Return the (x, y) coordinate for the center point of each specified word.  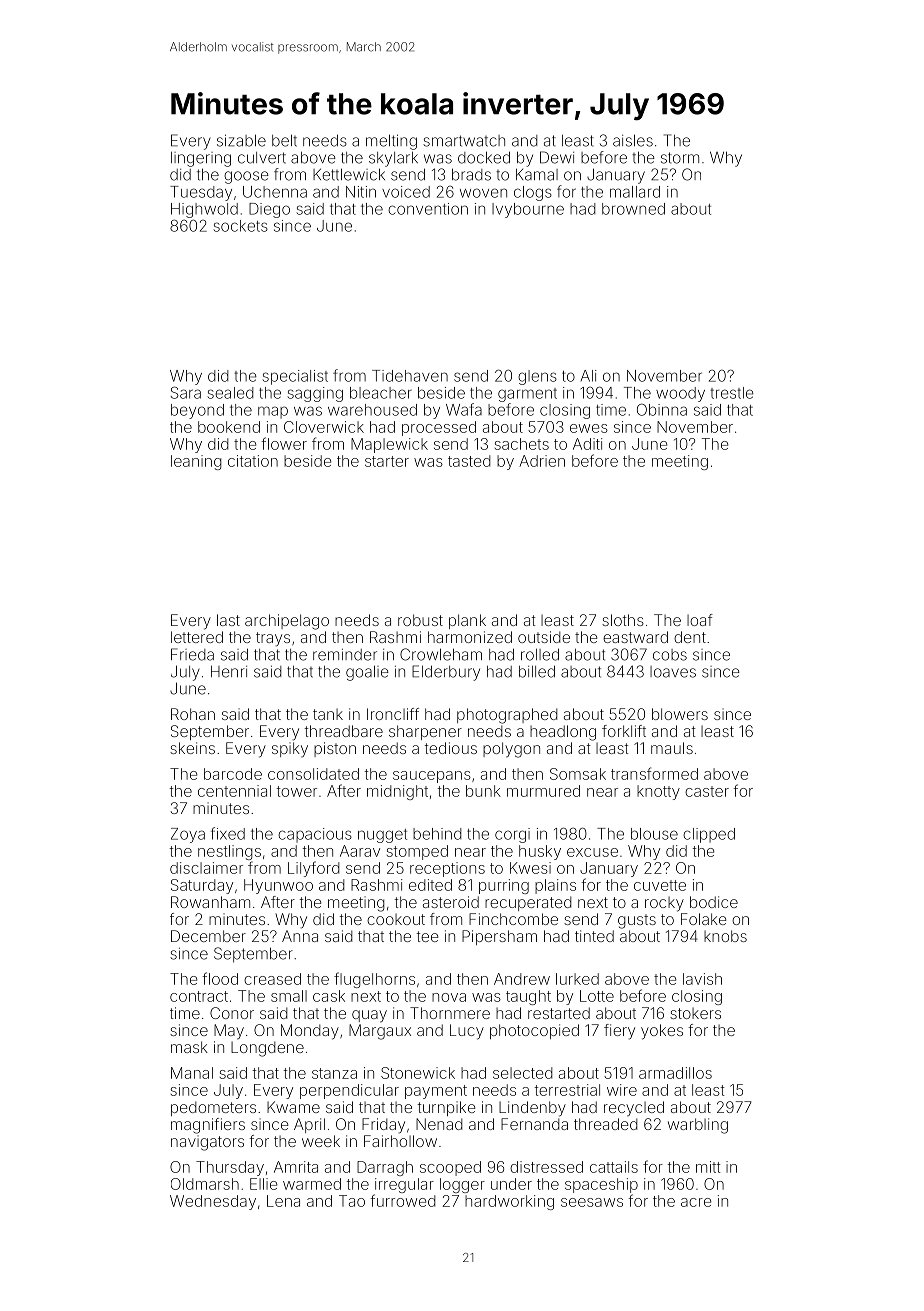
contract (199, 996)
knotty (658, 792)
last (228, 620)
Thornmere (450, 1013)
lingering (201, 159)
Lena (283, 1201)
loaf (700, 620)
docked (484, 157)
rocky (664, 904)
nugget (382, 836)
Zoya (188, 835)
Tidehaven (410, 376)
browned (633, 209)
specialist (295, 377)
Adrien (542, 461)
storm (680, 158)
